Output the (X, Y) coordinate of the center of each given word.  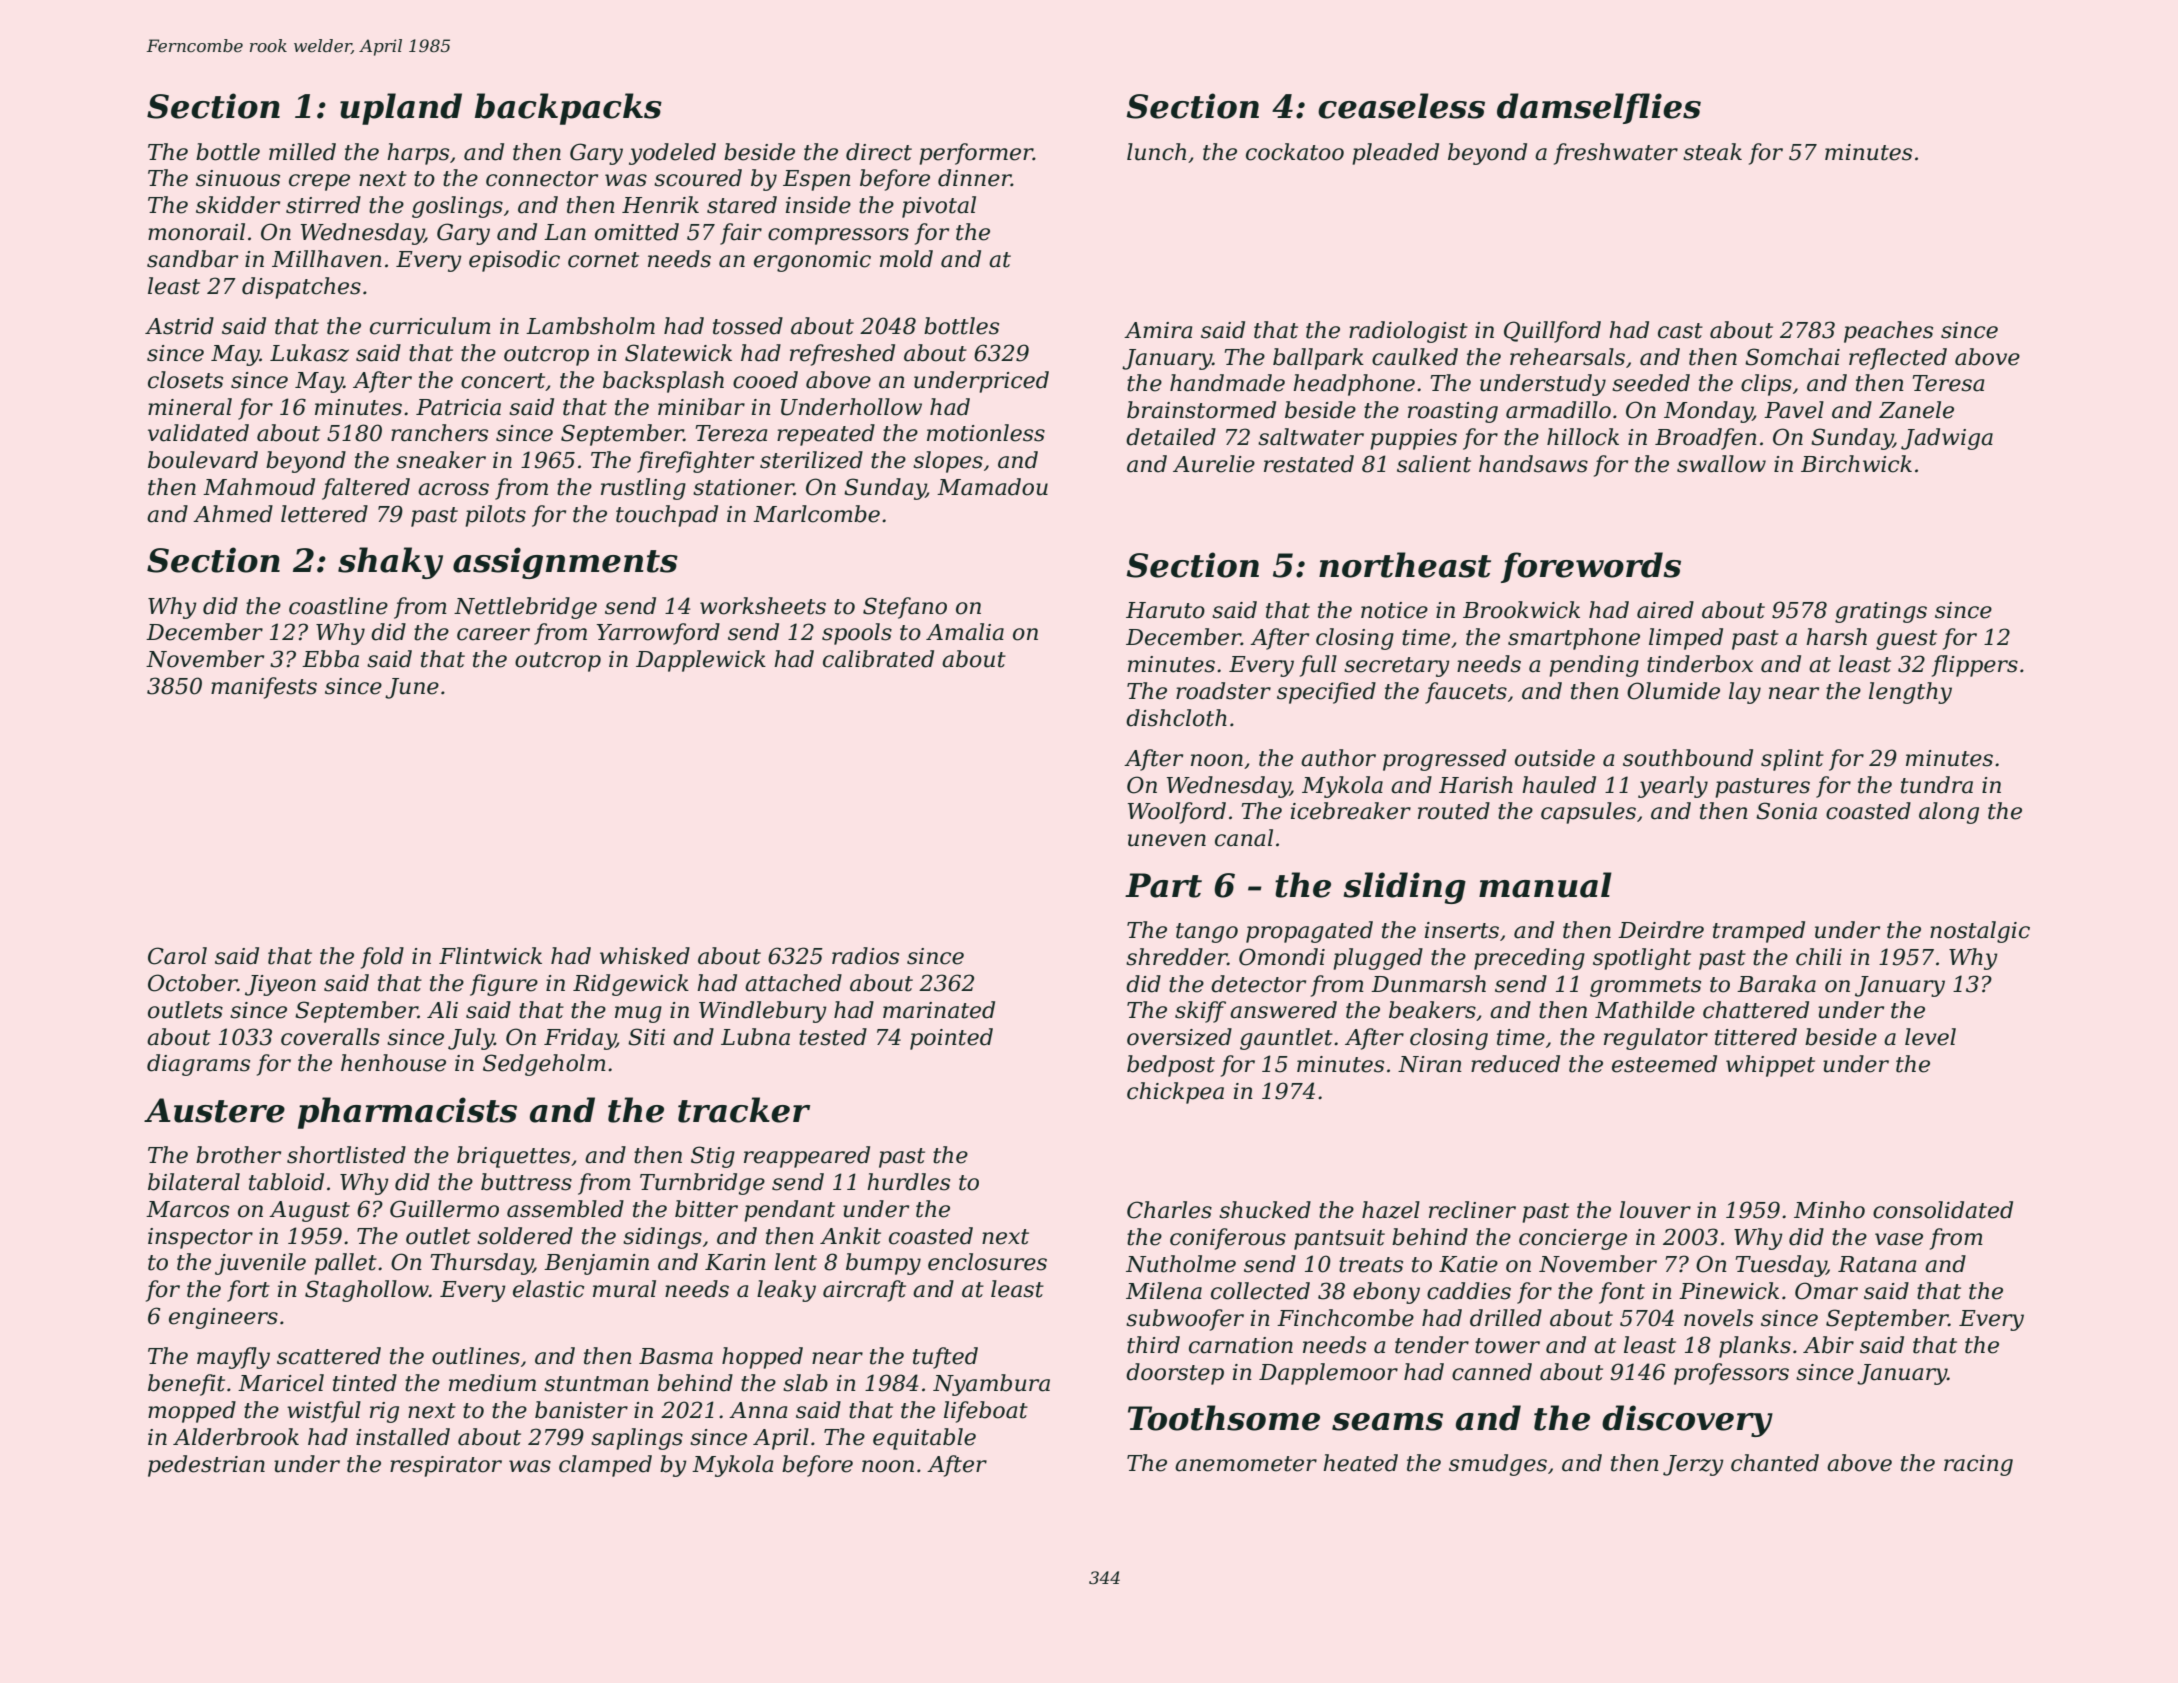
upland (401, 109)
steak (1712, 152)
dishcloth (1176, 718)
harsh (1836, 637)
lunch (1156, 152)
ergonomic (812, 261)
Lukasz (309, 353)
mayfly (233, 1358)
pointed (951, 1039)
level (1930, 1037)
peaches (1888, 332)
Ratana (1877, 1264)
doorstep (1175, 1374)
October (193, 983)
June (412, 688)
